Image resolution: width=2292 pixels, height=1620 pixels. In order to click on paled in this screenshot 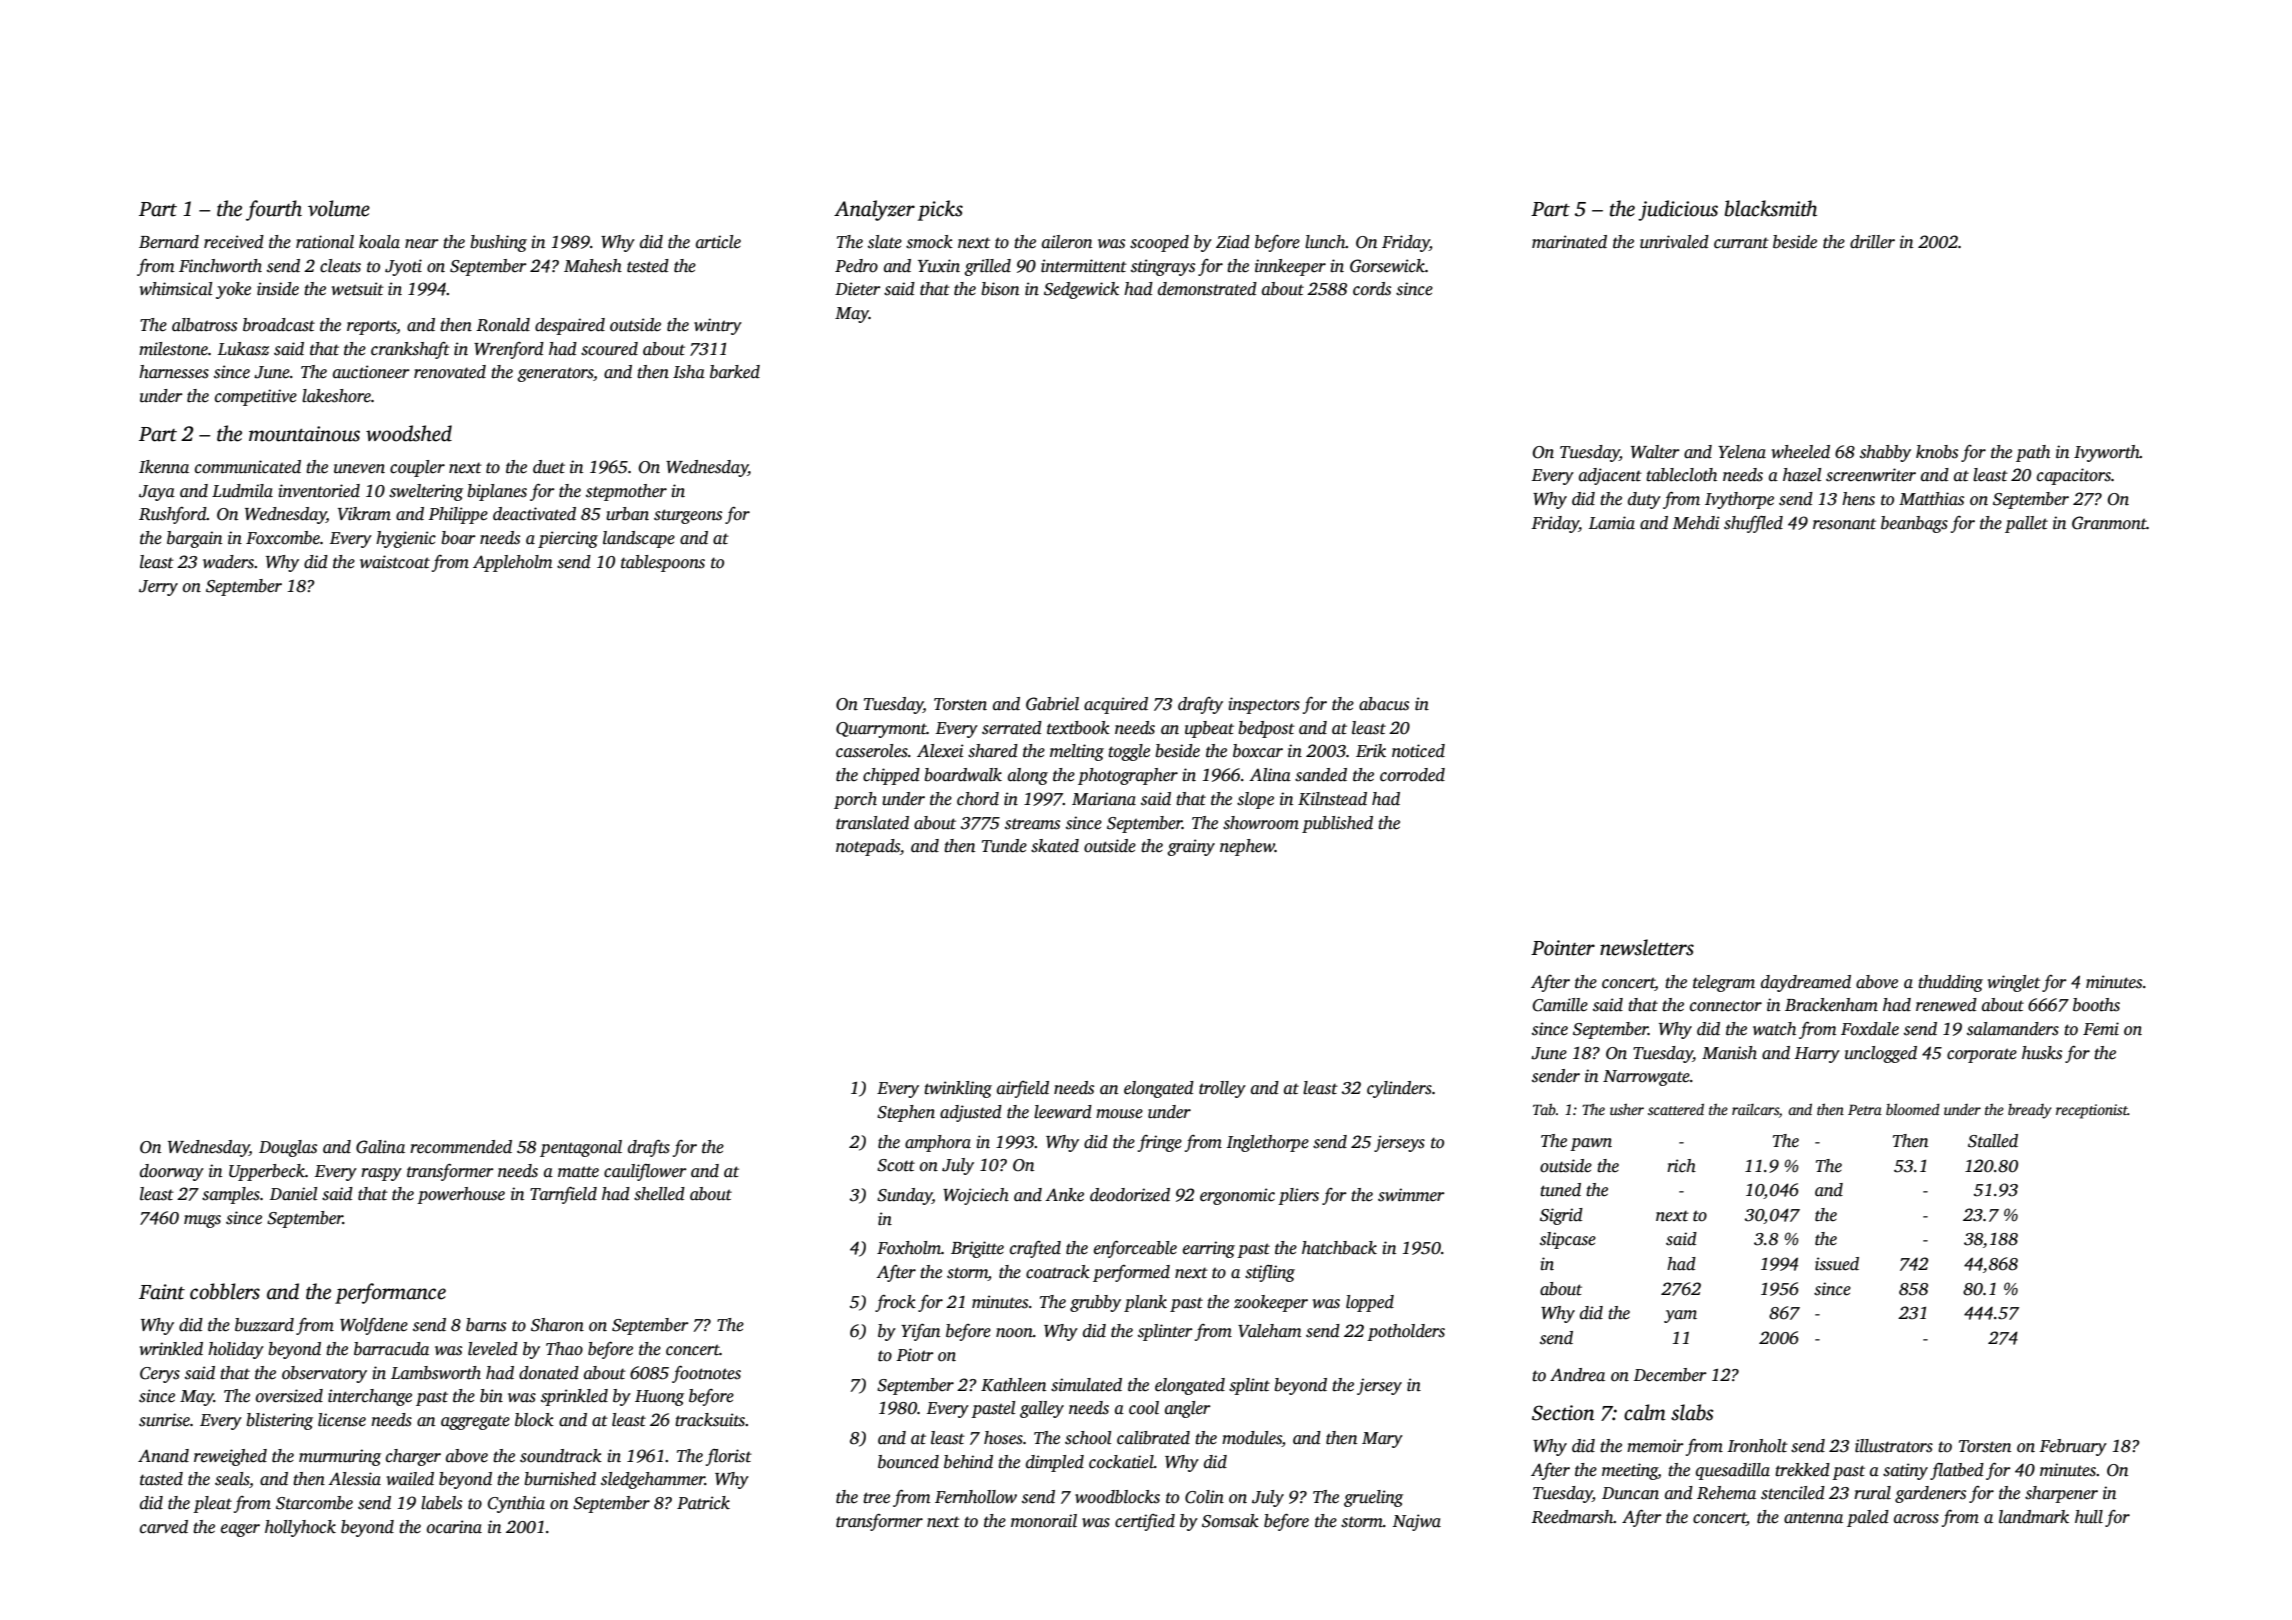, I will do `click(1868, 1518)`.
